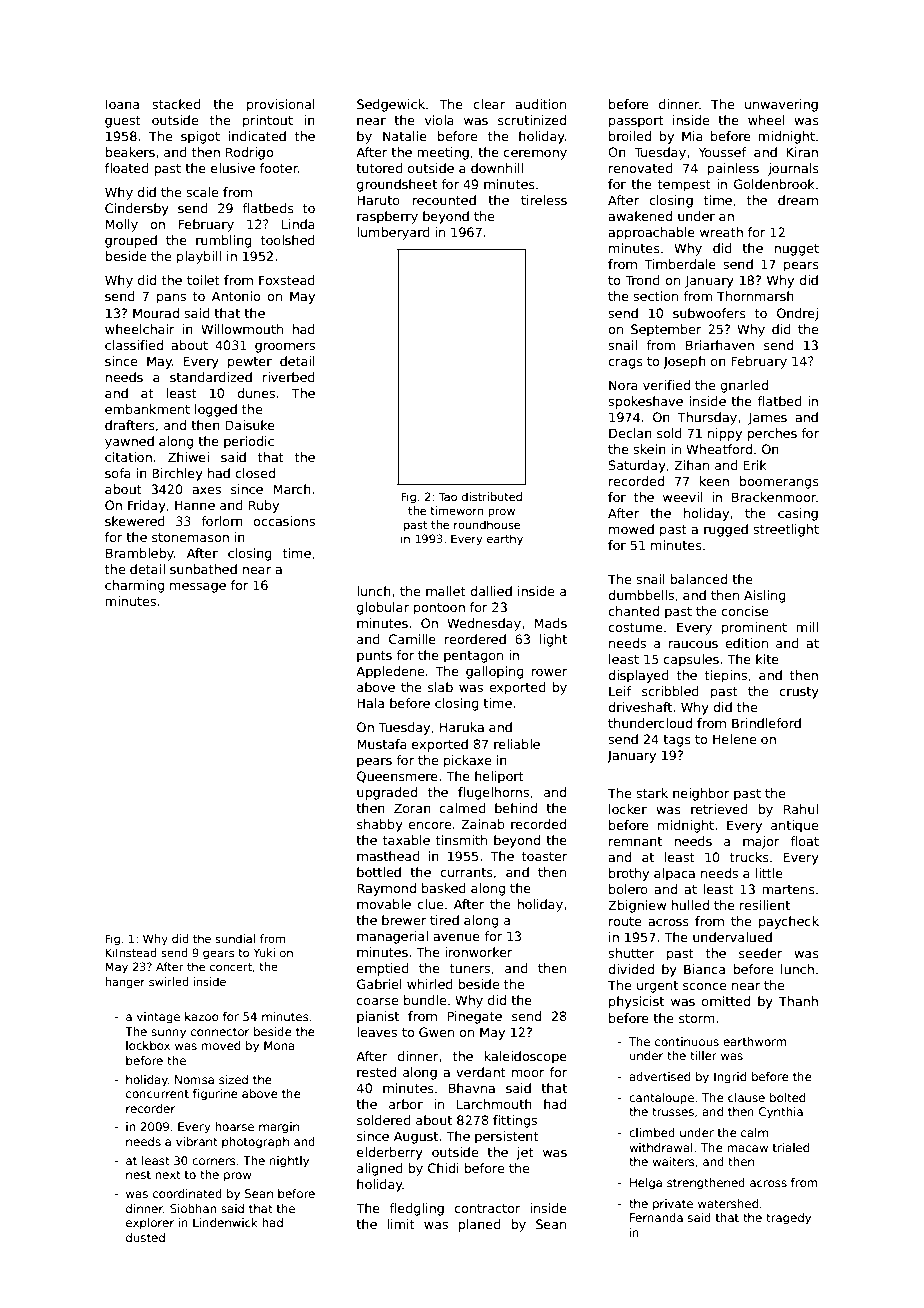 This page has height=1308, width=924. I want to click on casing, so click(798, 514).
